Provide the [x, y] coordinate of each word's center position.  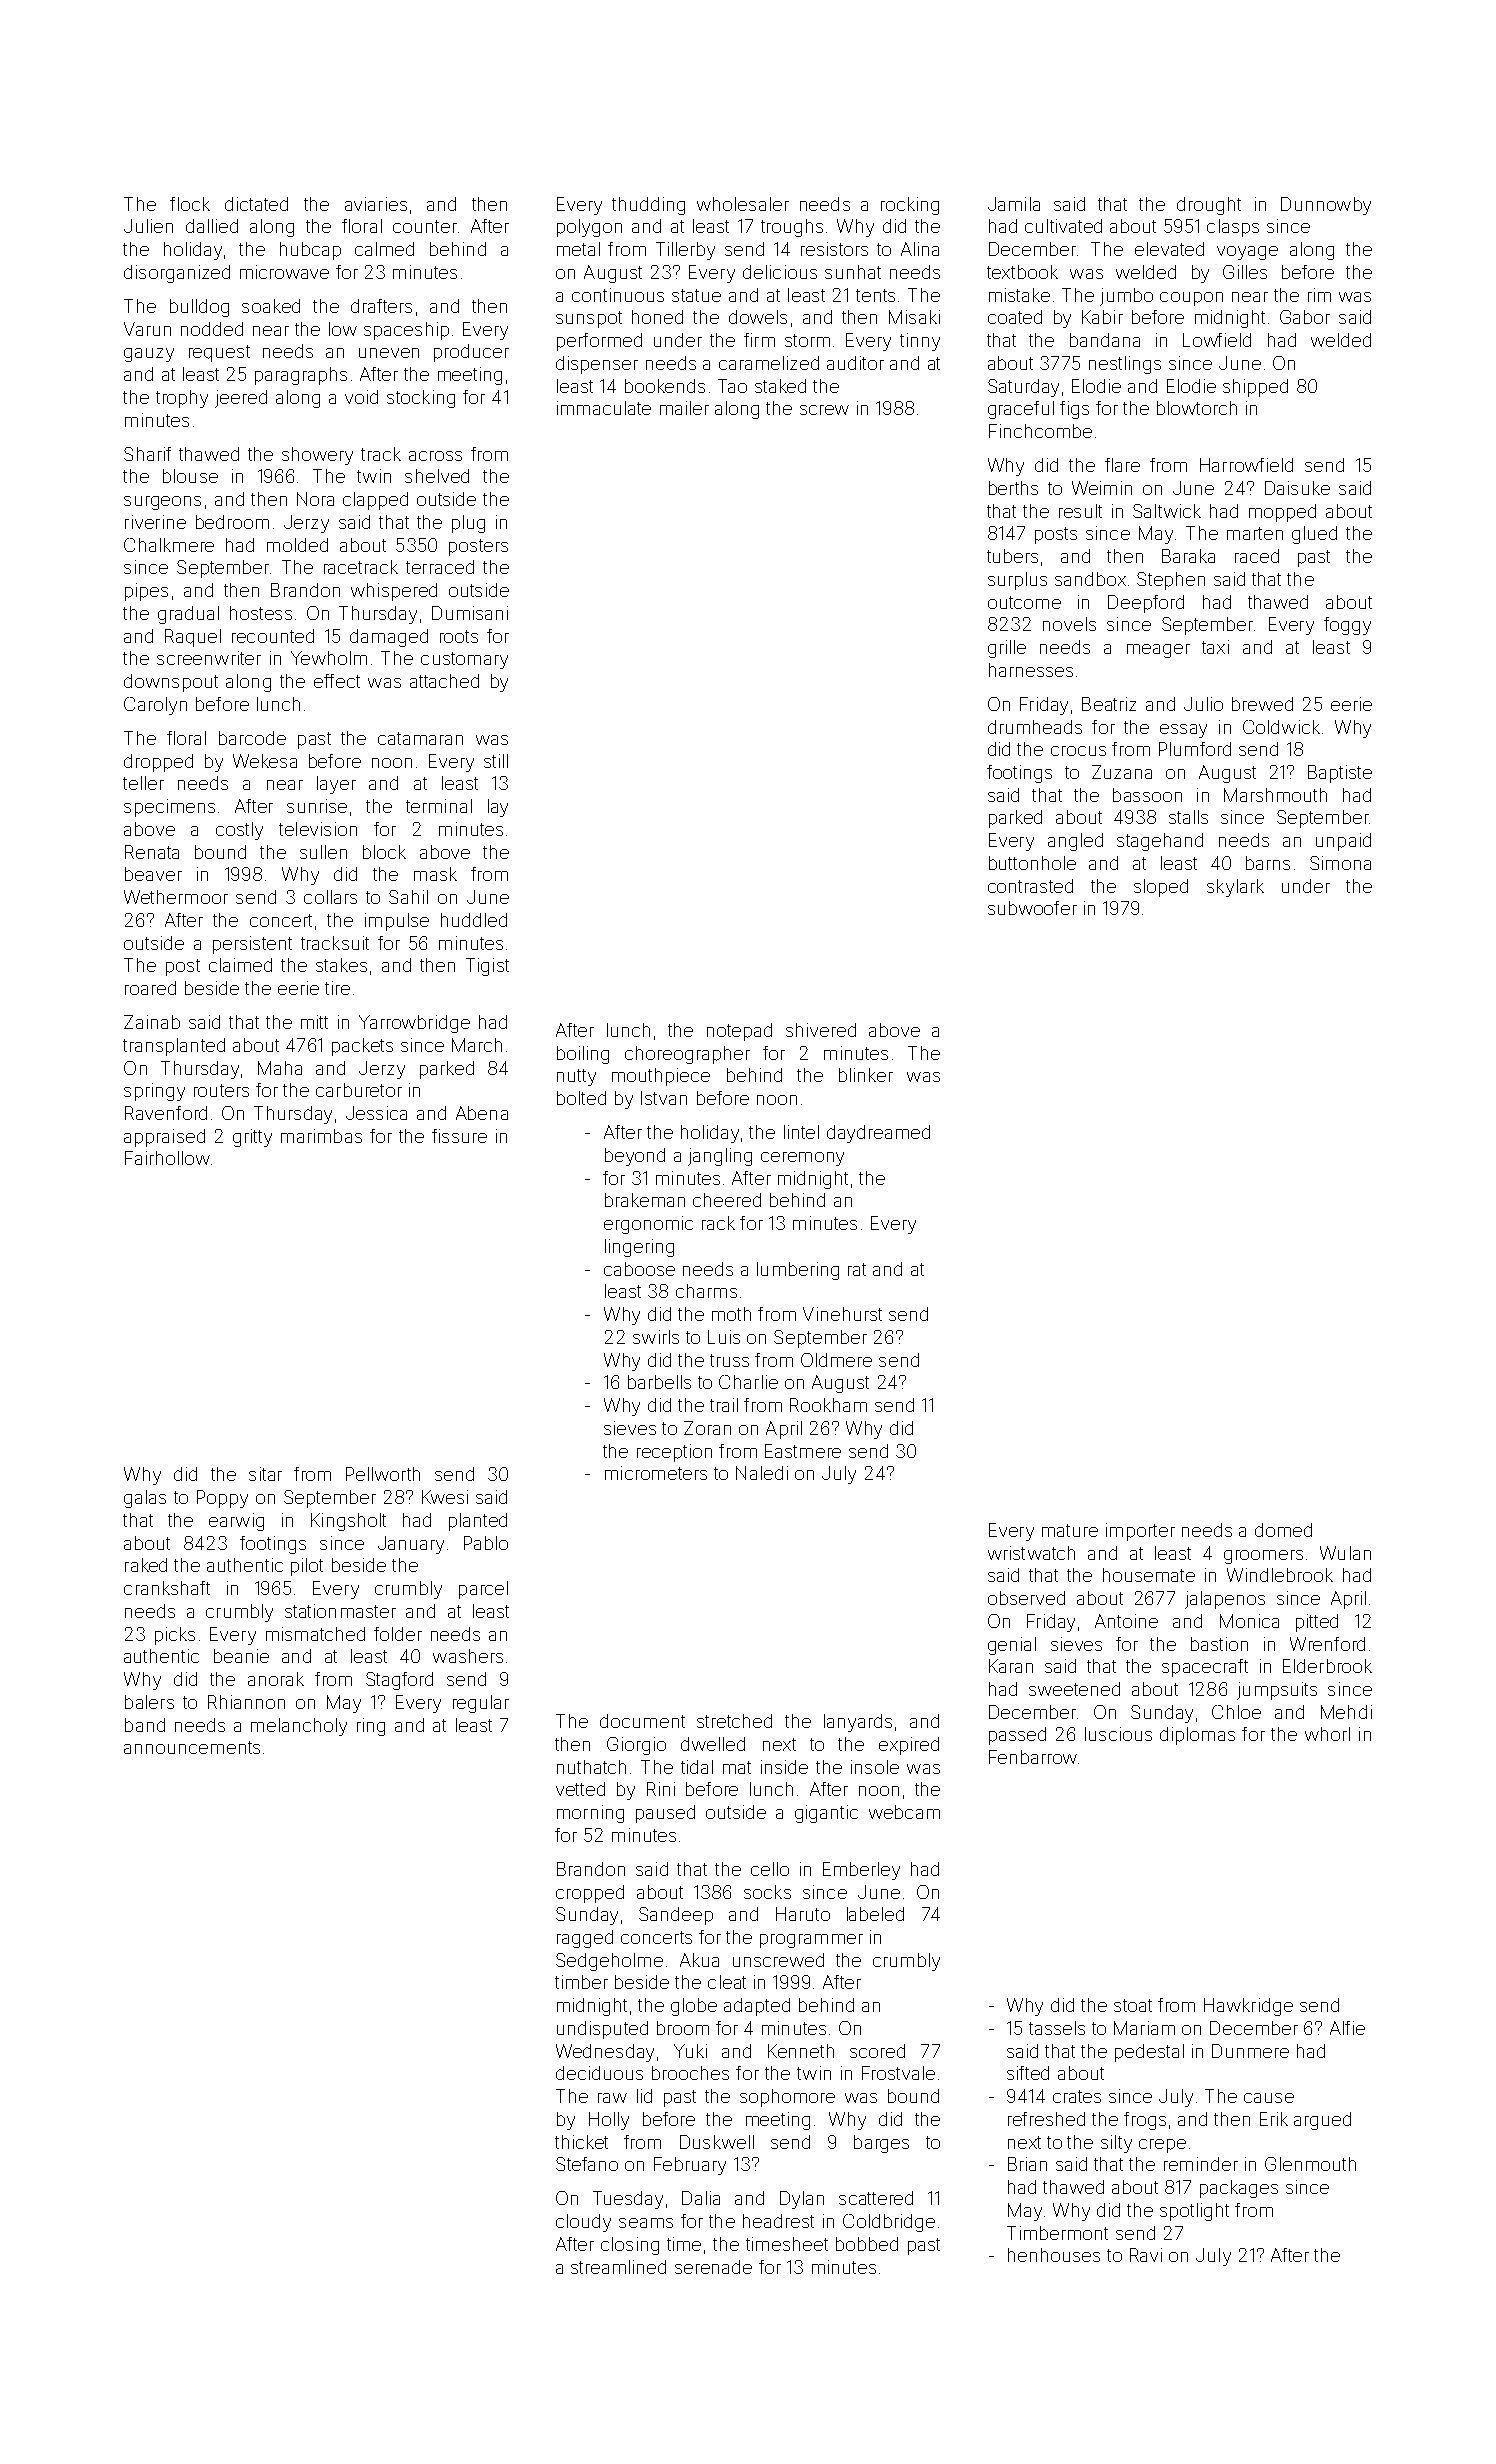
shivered [821, 1030]
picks [175, 1636]
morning [590, 1814]
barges [881, 2144]
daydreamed [878, 1134]
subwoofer [1032, 908]
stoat [1133, 2005]
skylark [1235, 888]
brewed [1262, 704]
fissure [459, 1136]
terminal [439, 806]
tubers [1012, 556]
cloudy [583, 2223]
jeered [241, 399]
